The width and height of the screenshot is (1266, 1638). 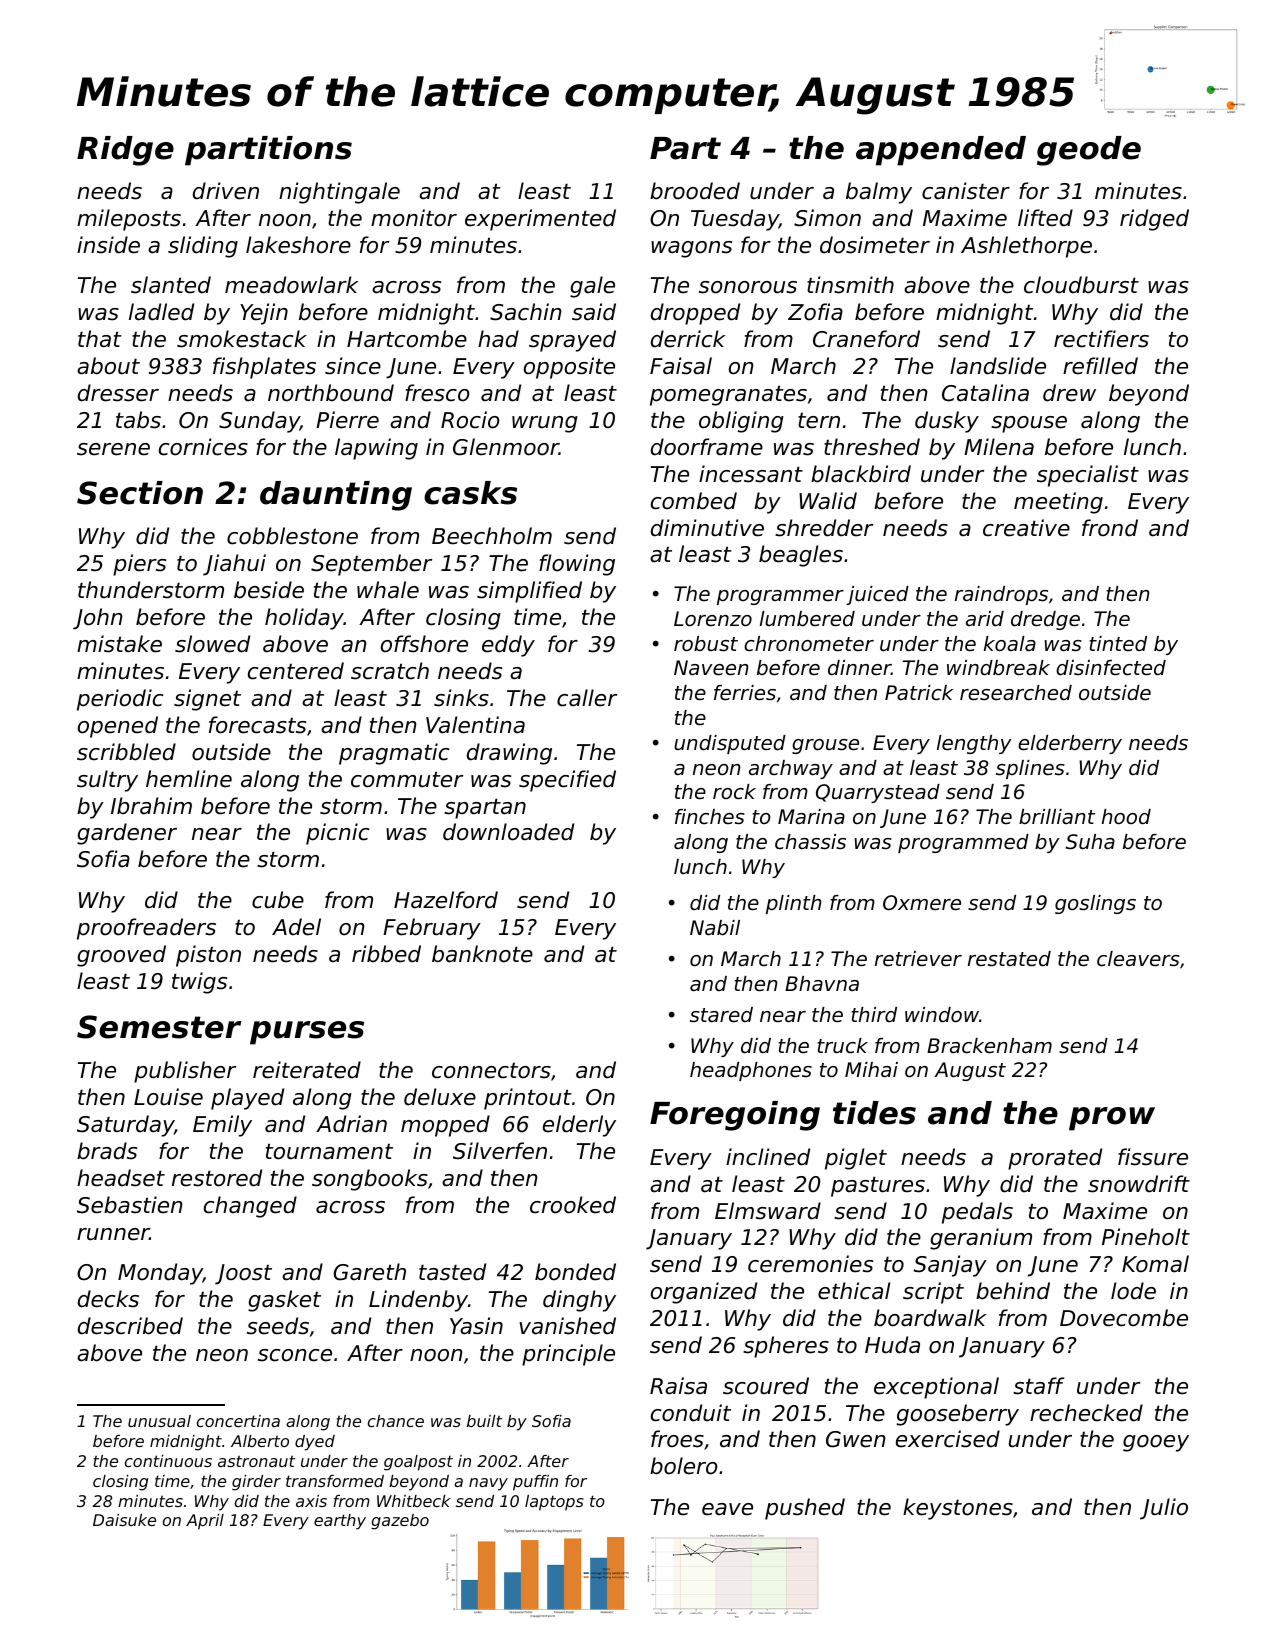 I want to click on Glenmoor, so click(x=506, y=447).
